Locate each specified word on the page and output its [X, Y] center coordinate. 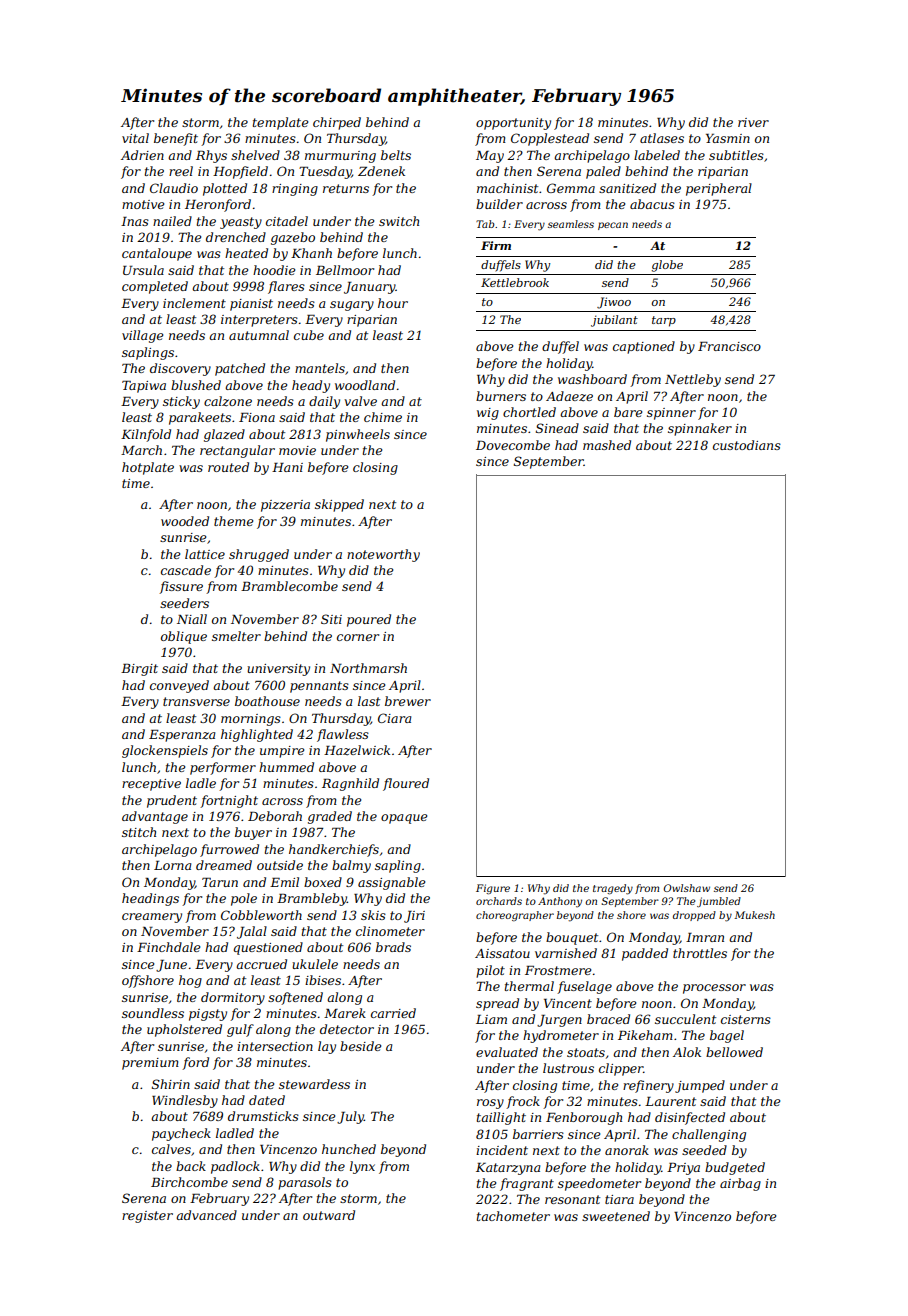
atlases [662, 138]
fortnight [229, 801]
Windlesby [185, 1101]
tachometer [513, 1216]
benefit [176, 139]
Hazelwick [357, 750]
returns [346, 188]
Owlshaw [687, 888]
